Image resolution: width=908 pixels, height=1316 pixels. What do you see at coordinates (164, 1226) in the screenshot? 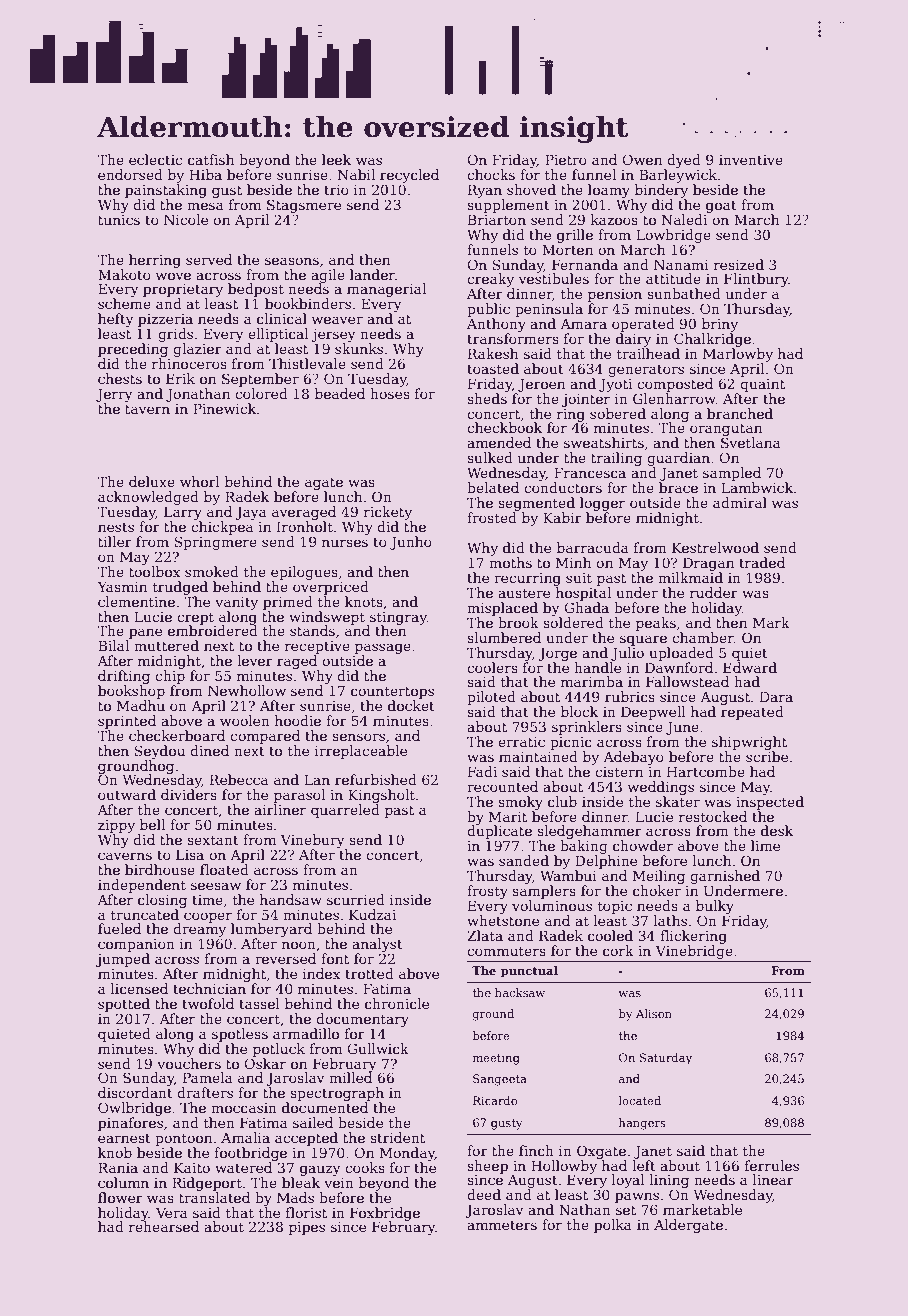
I see `rehearsed` at bounding box center [164, 1226].
